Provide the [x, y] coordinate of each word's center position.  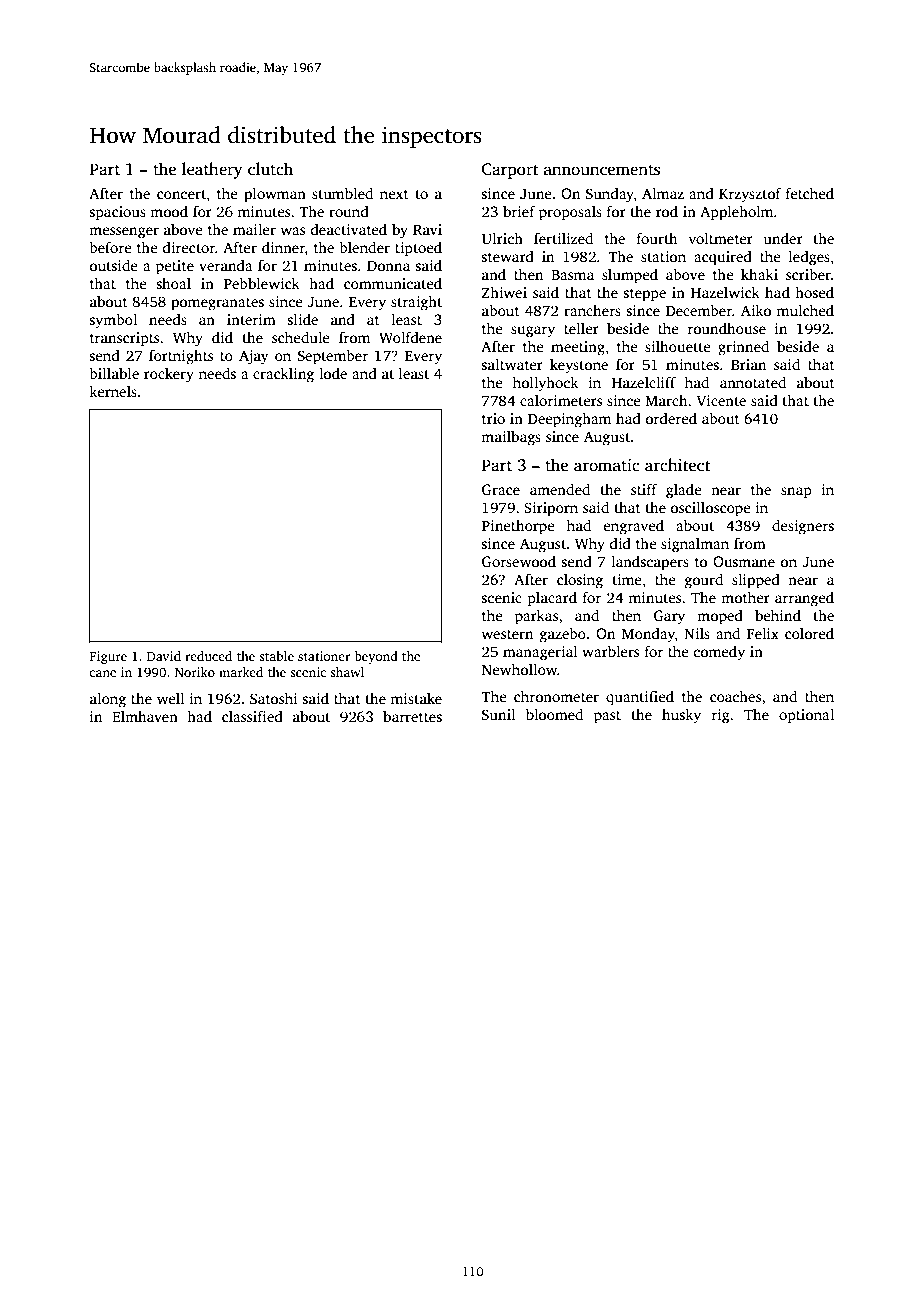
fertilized [563, 238]
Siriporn [551, 509]
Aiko [756, 310]
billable [114, 373]
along [108, 700]
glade [684, 491]
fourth [657, 238]
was [293, 231]
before [110, 247]
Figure [108, 657]
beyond [376, 657]
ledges [809, 258]
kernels [113, 391]
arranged [804, 599]
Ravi [427, 229]
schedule [301, 337]
